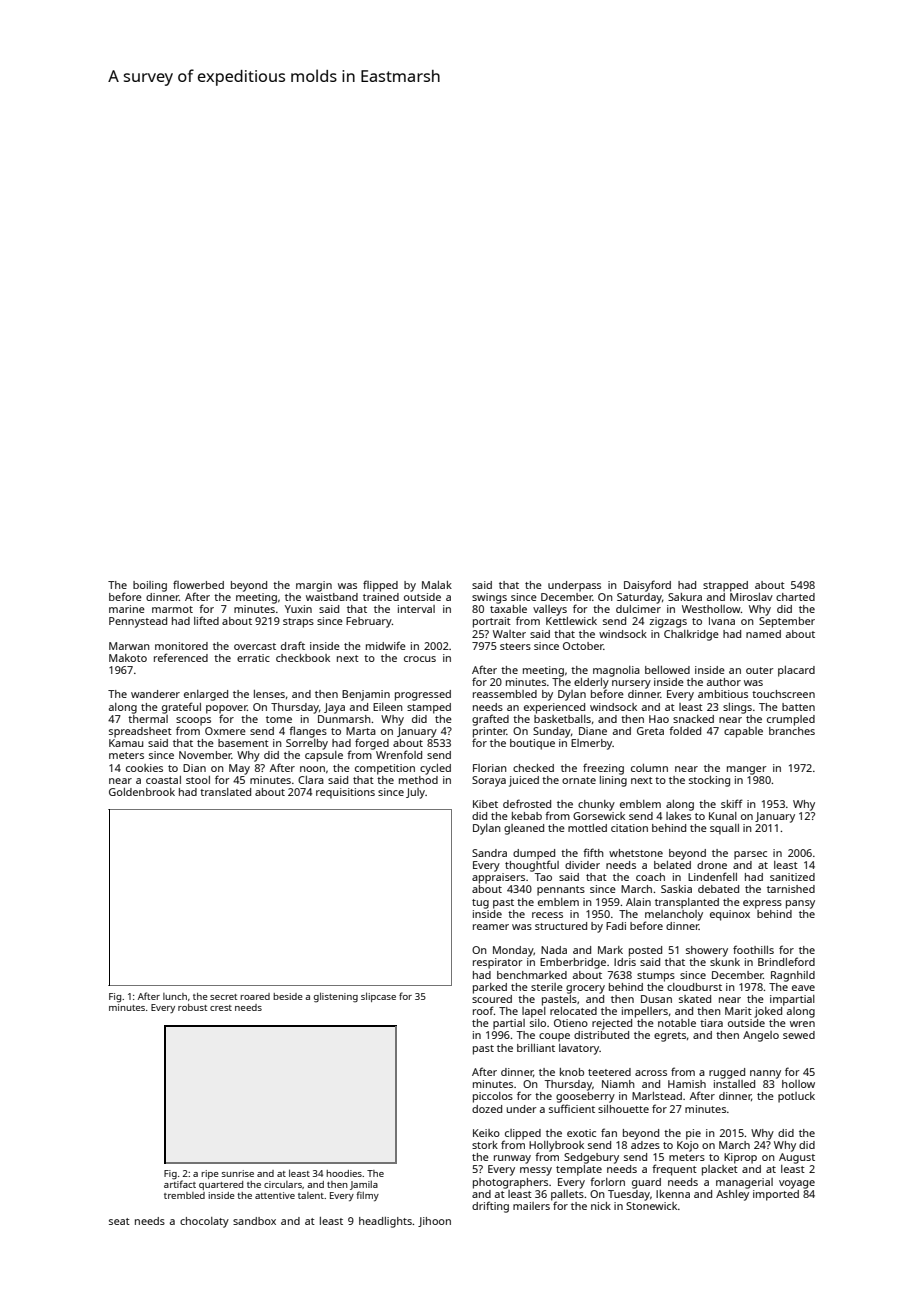 The height and width of the image is (1308, 924). What do you see at coordinates (225, 792) in the image?
I see `translated` at bounding box center [225, 792].
